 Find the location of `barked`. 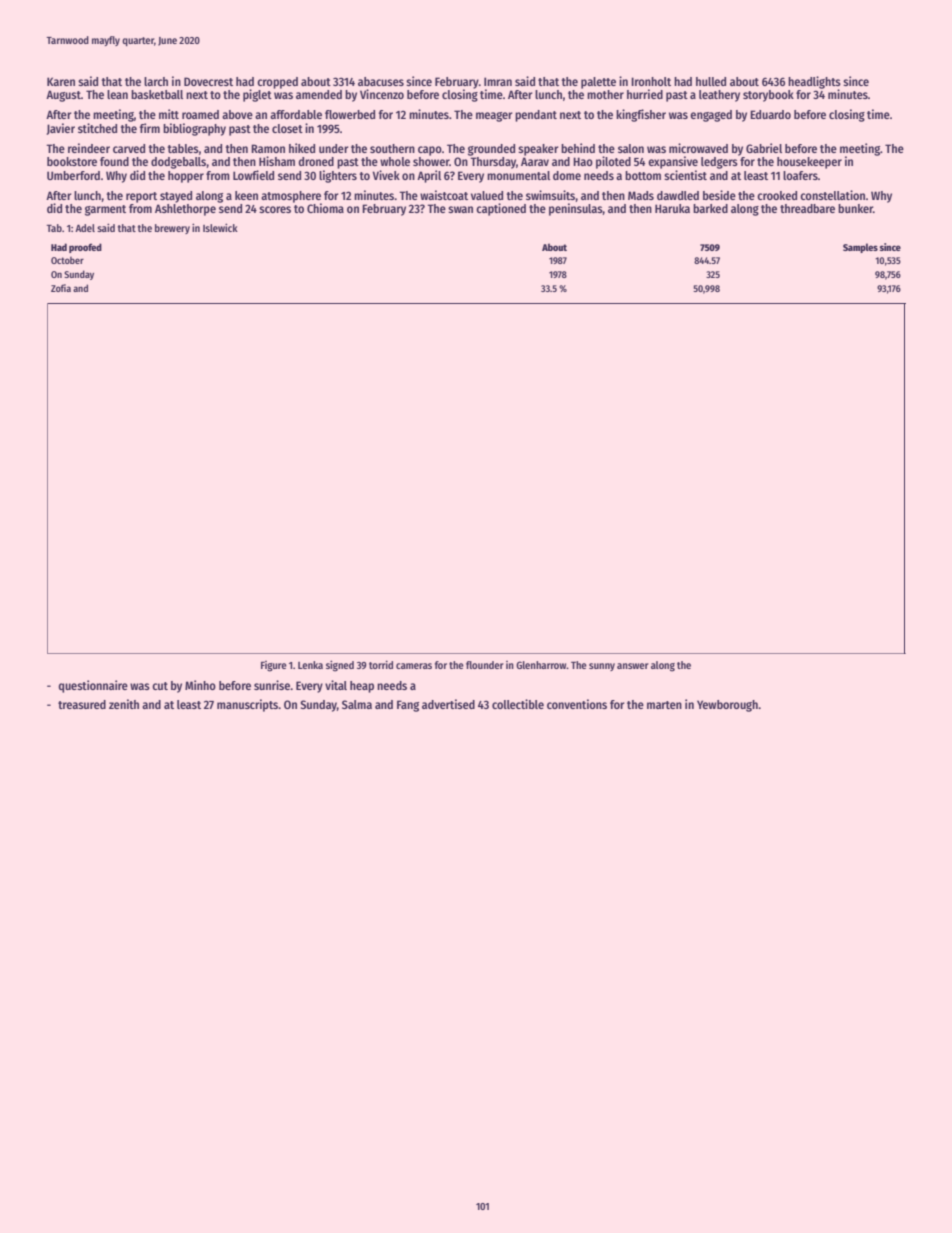

barked is located at coordinates (710, 208).
